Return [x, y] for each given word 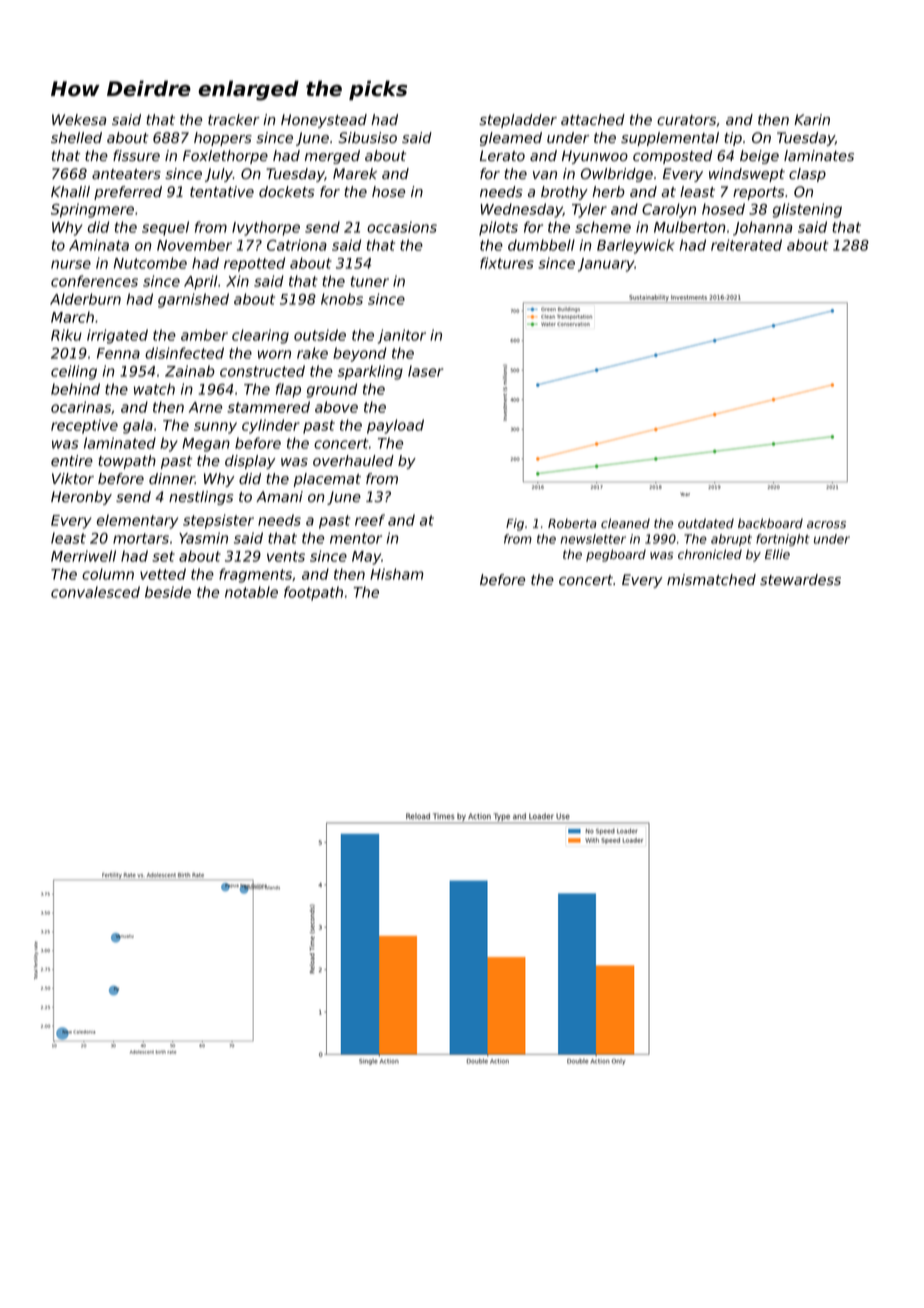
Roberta [572, 523]
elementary [137, 521]
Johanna [762, 228]
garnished [193, 300]
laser [425, 371]
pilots [498, 228]
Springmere [92, 210]
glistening [807, 210]
